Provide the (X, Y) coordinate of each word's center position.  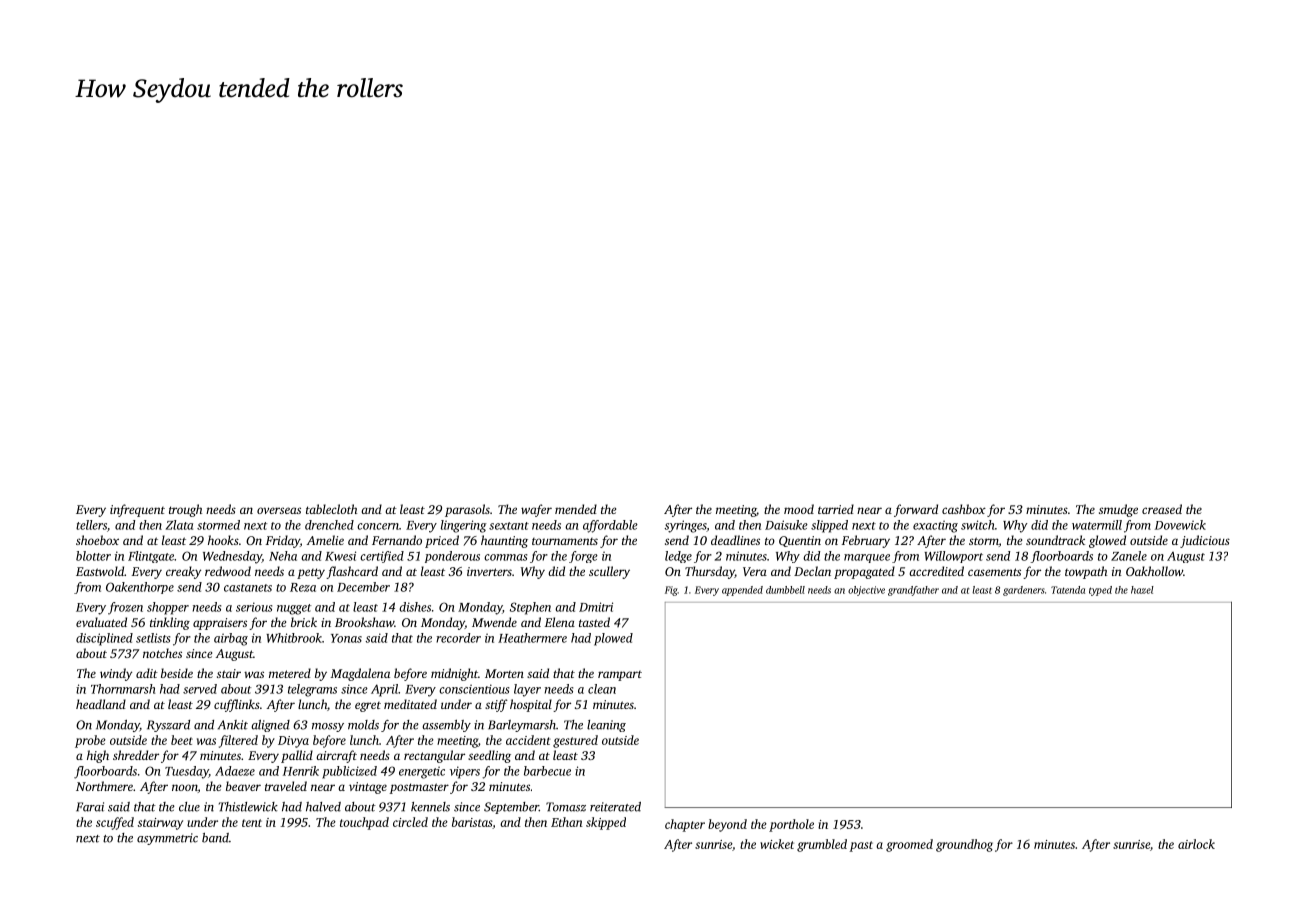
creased (1162, 509)
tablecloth (331, 509)
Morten (504, 673)
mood (799, 509)
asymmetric (167, 839)
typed (1100, 591)
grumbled (822, 845)
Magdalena (360, 674)
